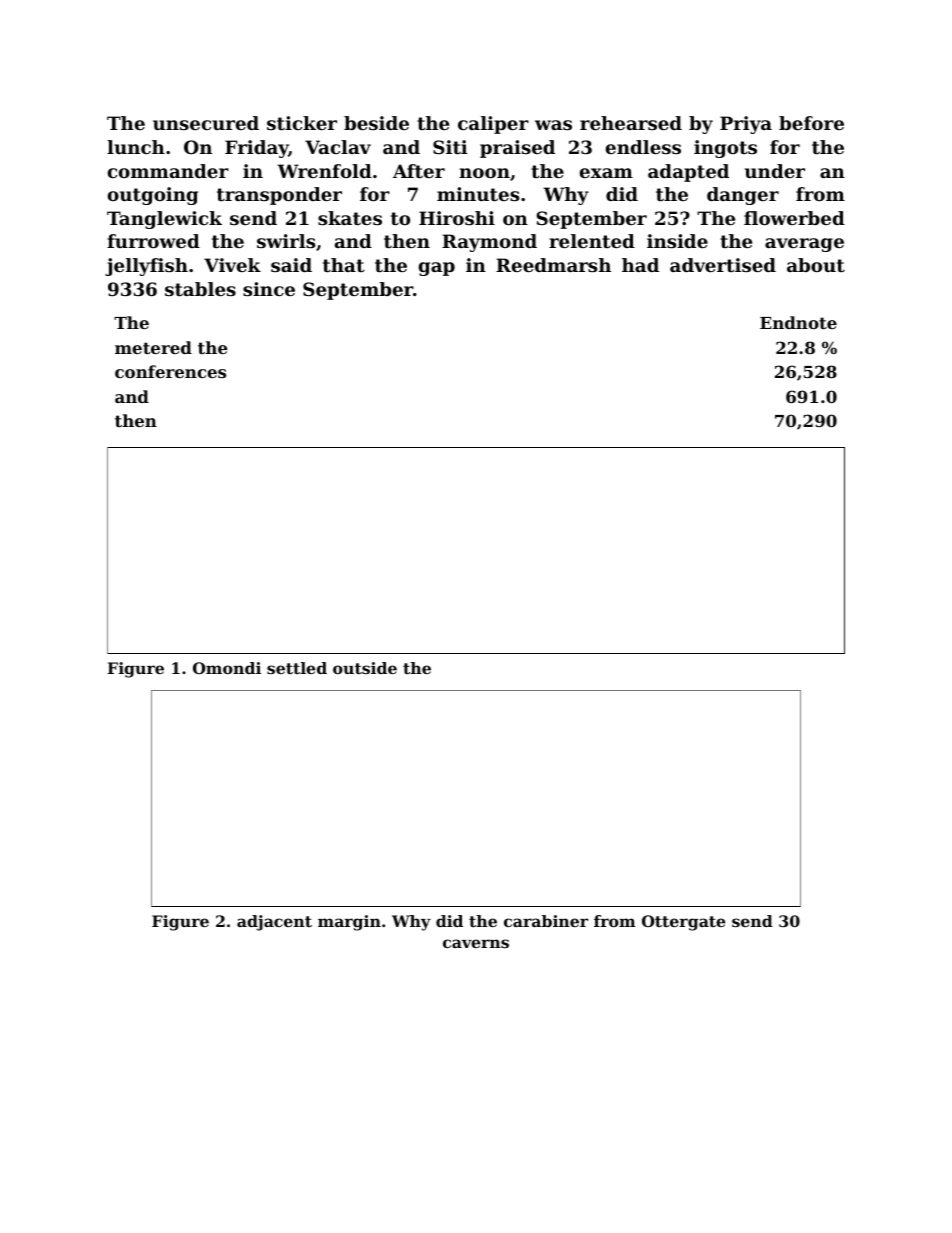  What do you see at coordinates (476, 943) in the page?
I see `caverns` at bounding box center [476, 943].
